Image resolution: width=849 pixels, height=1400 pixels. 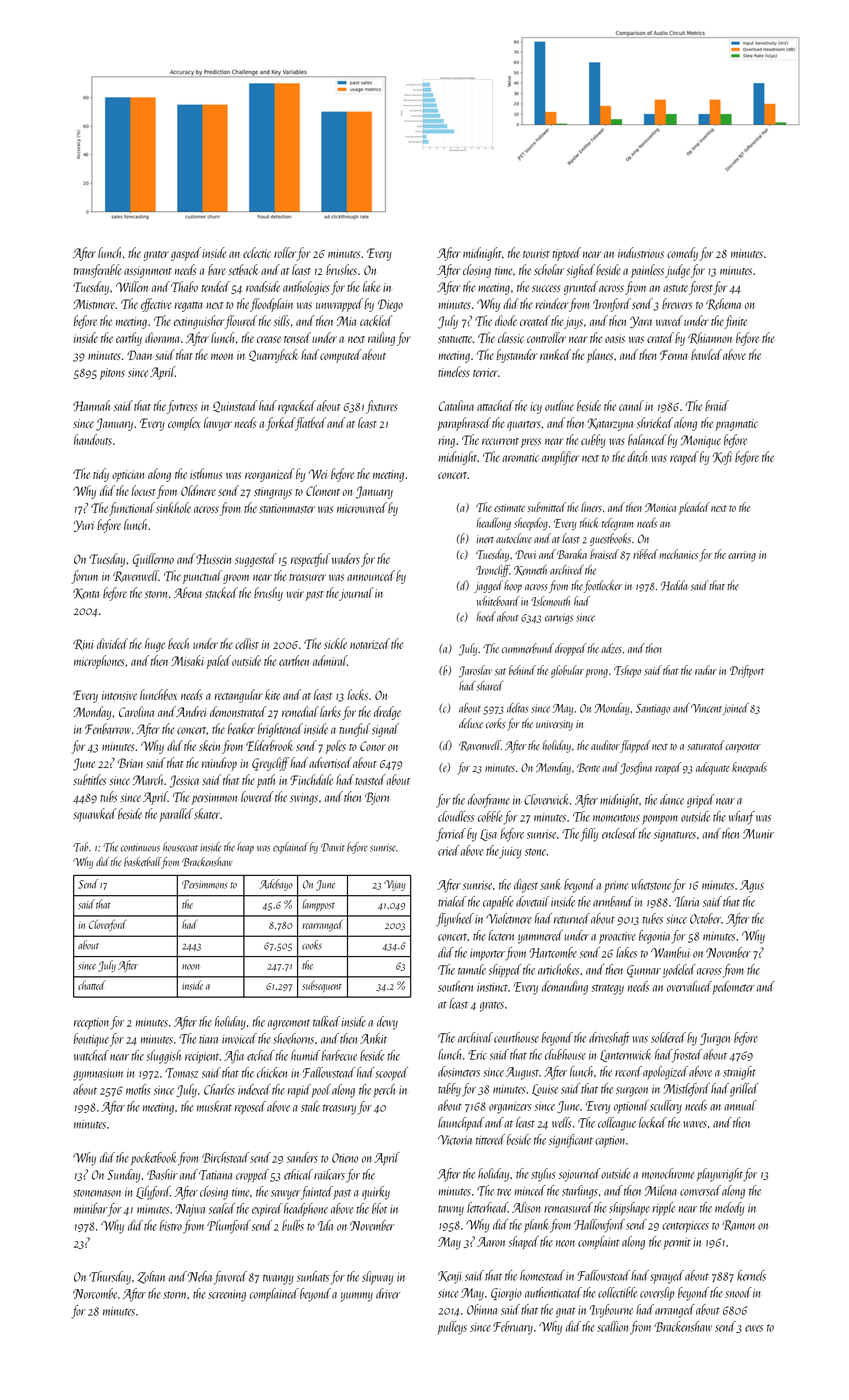 What do you see at coordinates (186, 254) in the image?
I see `gasped` at bounding box center [186, 254].
